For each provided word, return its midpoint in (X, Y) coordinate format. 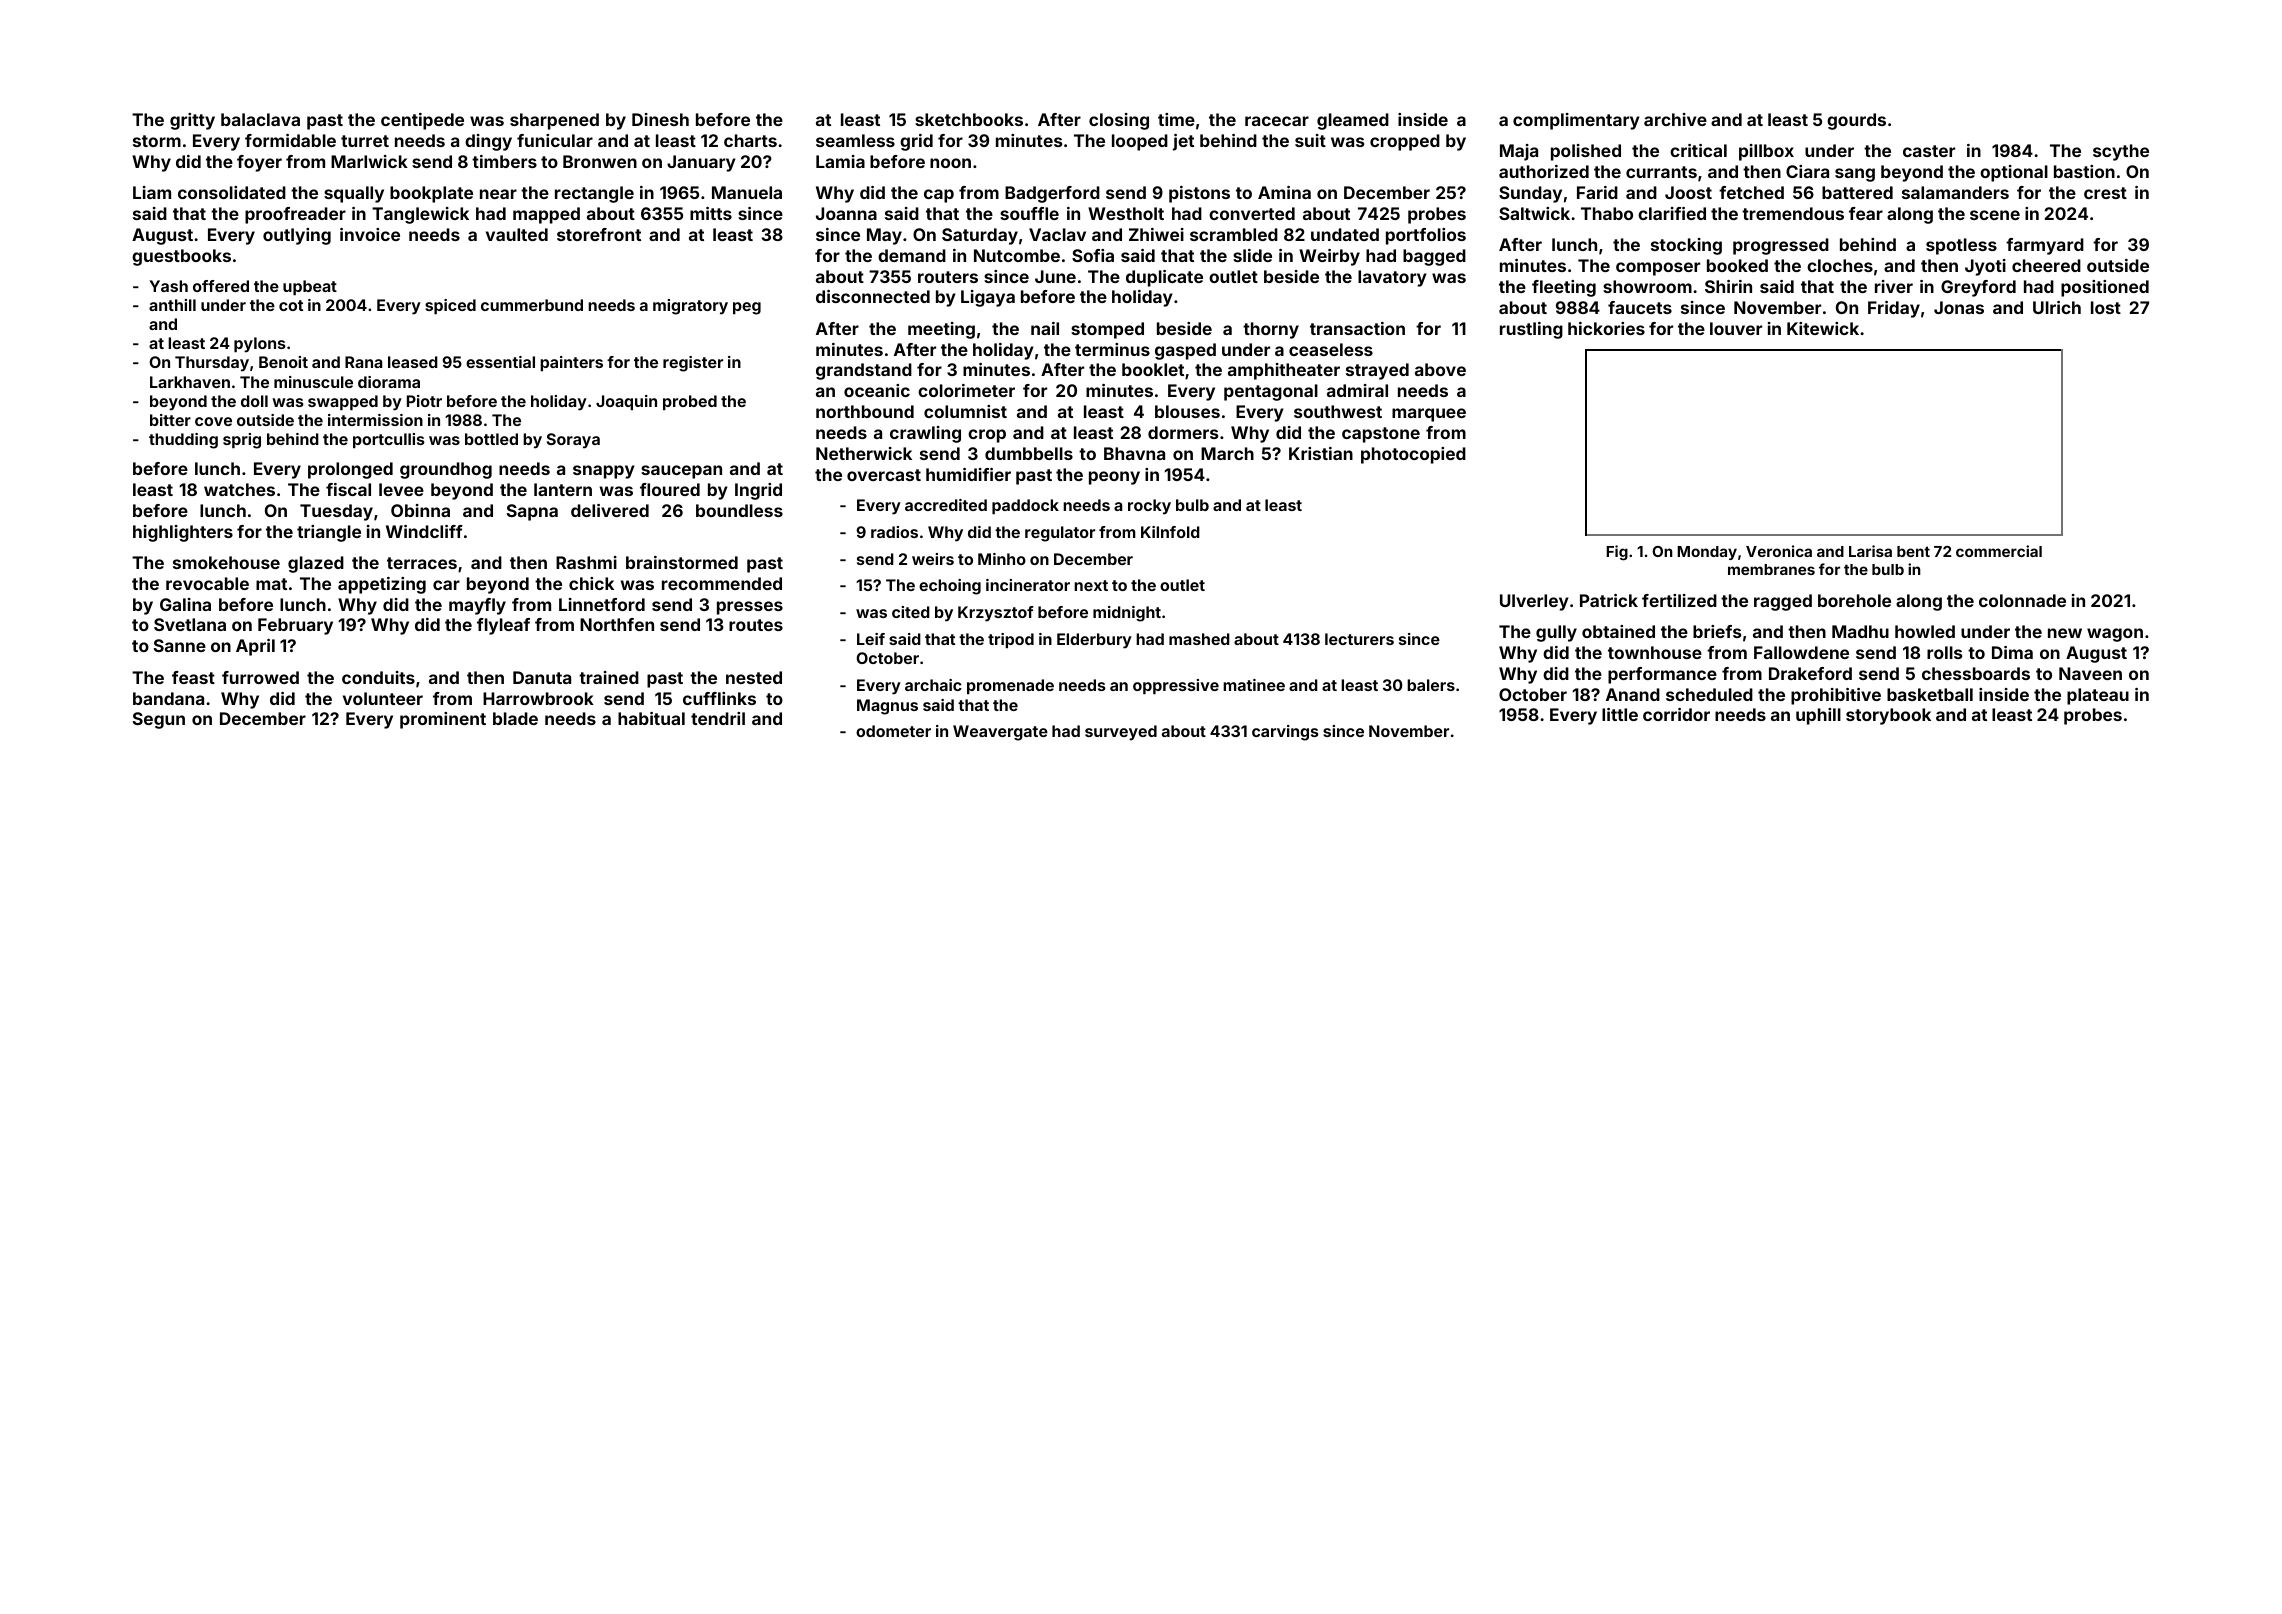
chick (591, 583)
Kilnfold (1170, 532)
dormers (1183, 432)
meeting (941, 330)
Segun (159, 720)
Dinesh (660, 119)
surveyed (1121, 733)
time (1176, 119)
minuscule (313, 382)
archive (1675, 119)
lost (2106, 307)
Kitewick (1823, 328)
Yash (169, 286)
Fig (1617, 553)
